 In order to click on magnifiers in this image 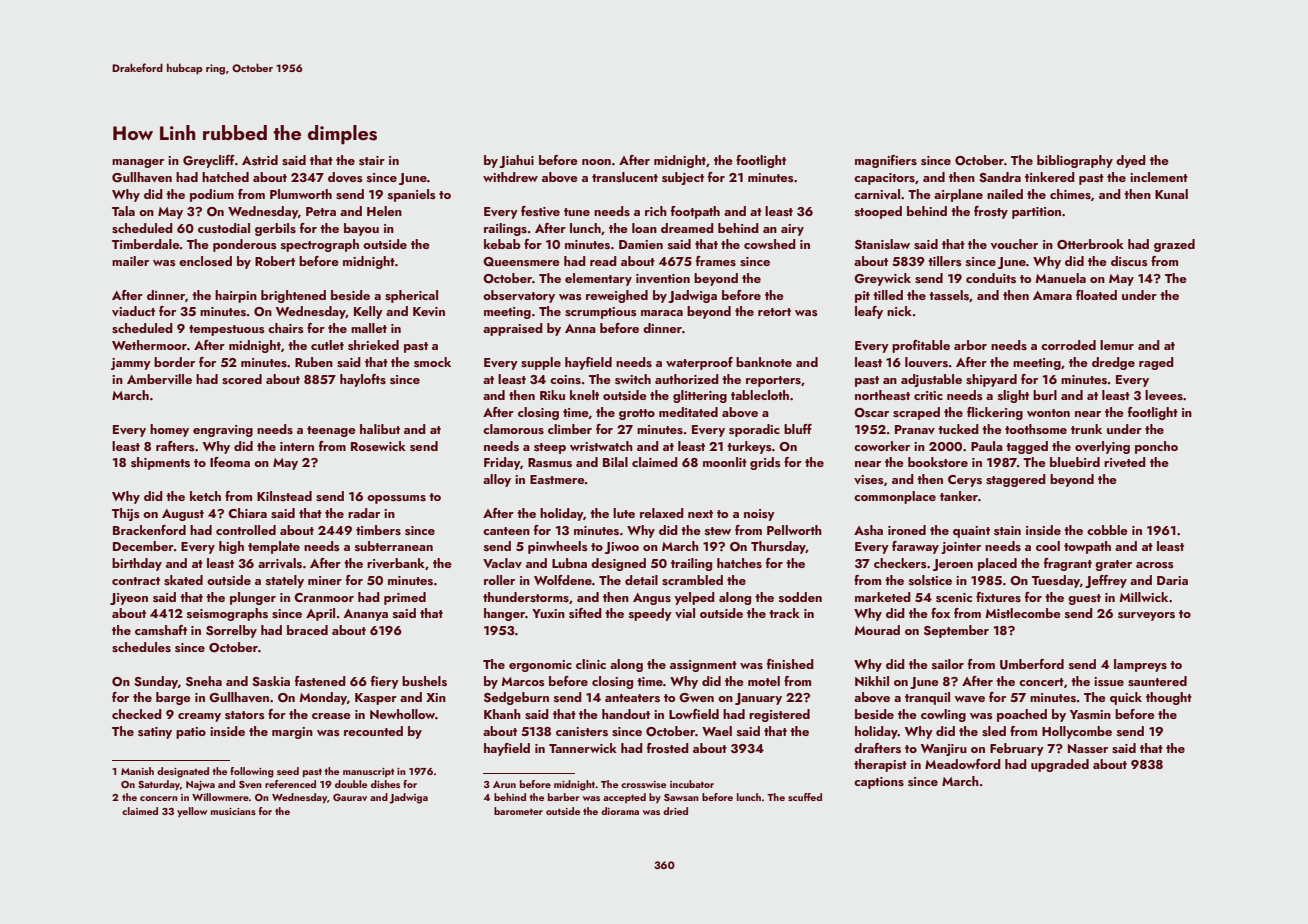, I will do `click(886, 161)`.
